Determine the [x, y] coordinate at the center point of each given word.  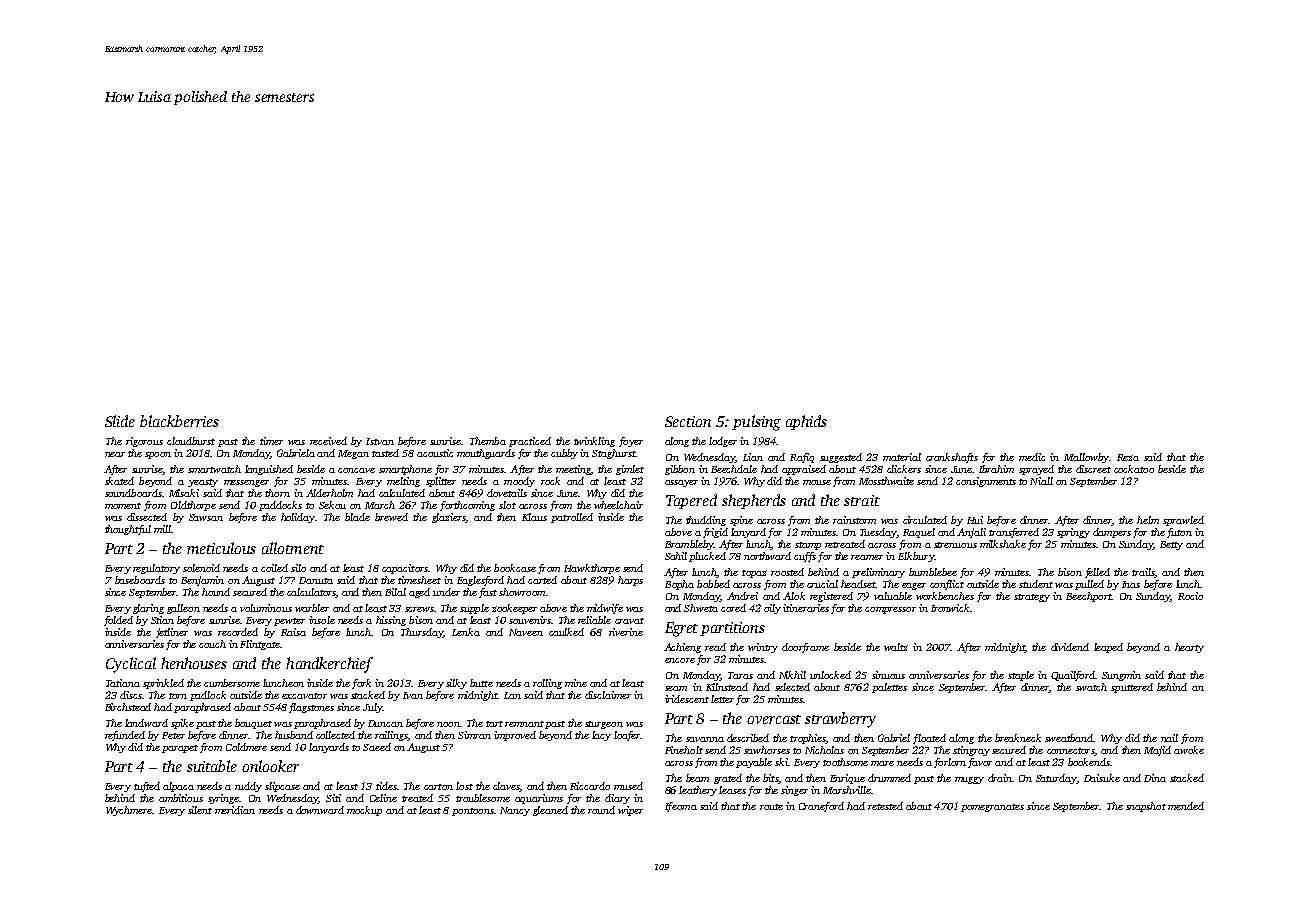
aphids [806, 422]
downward [320, 810]
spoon [158, 455]
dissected [147, 517]
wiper [630, 811]
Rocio [1190, 596]
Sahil [676, 556]
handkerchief [329, 665]
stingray [971, 751]
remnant [524, 724]
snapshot [1146, 807]
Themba [488, 441]
